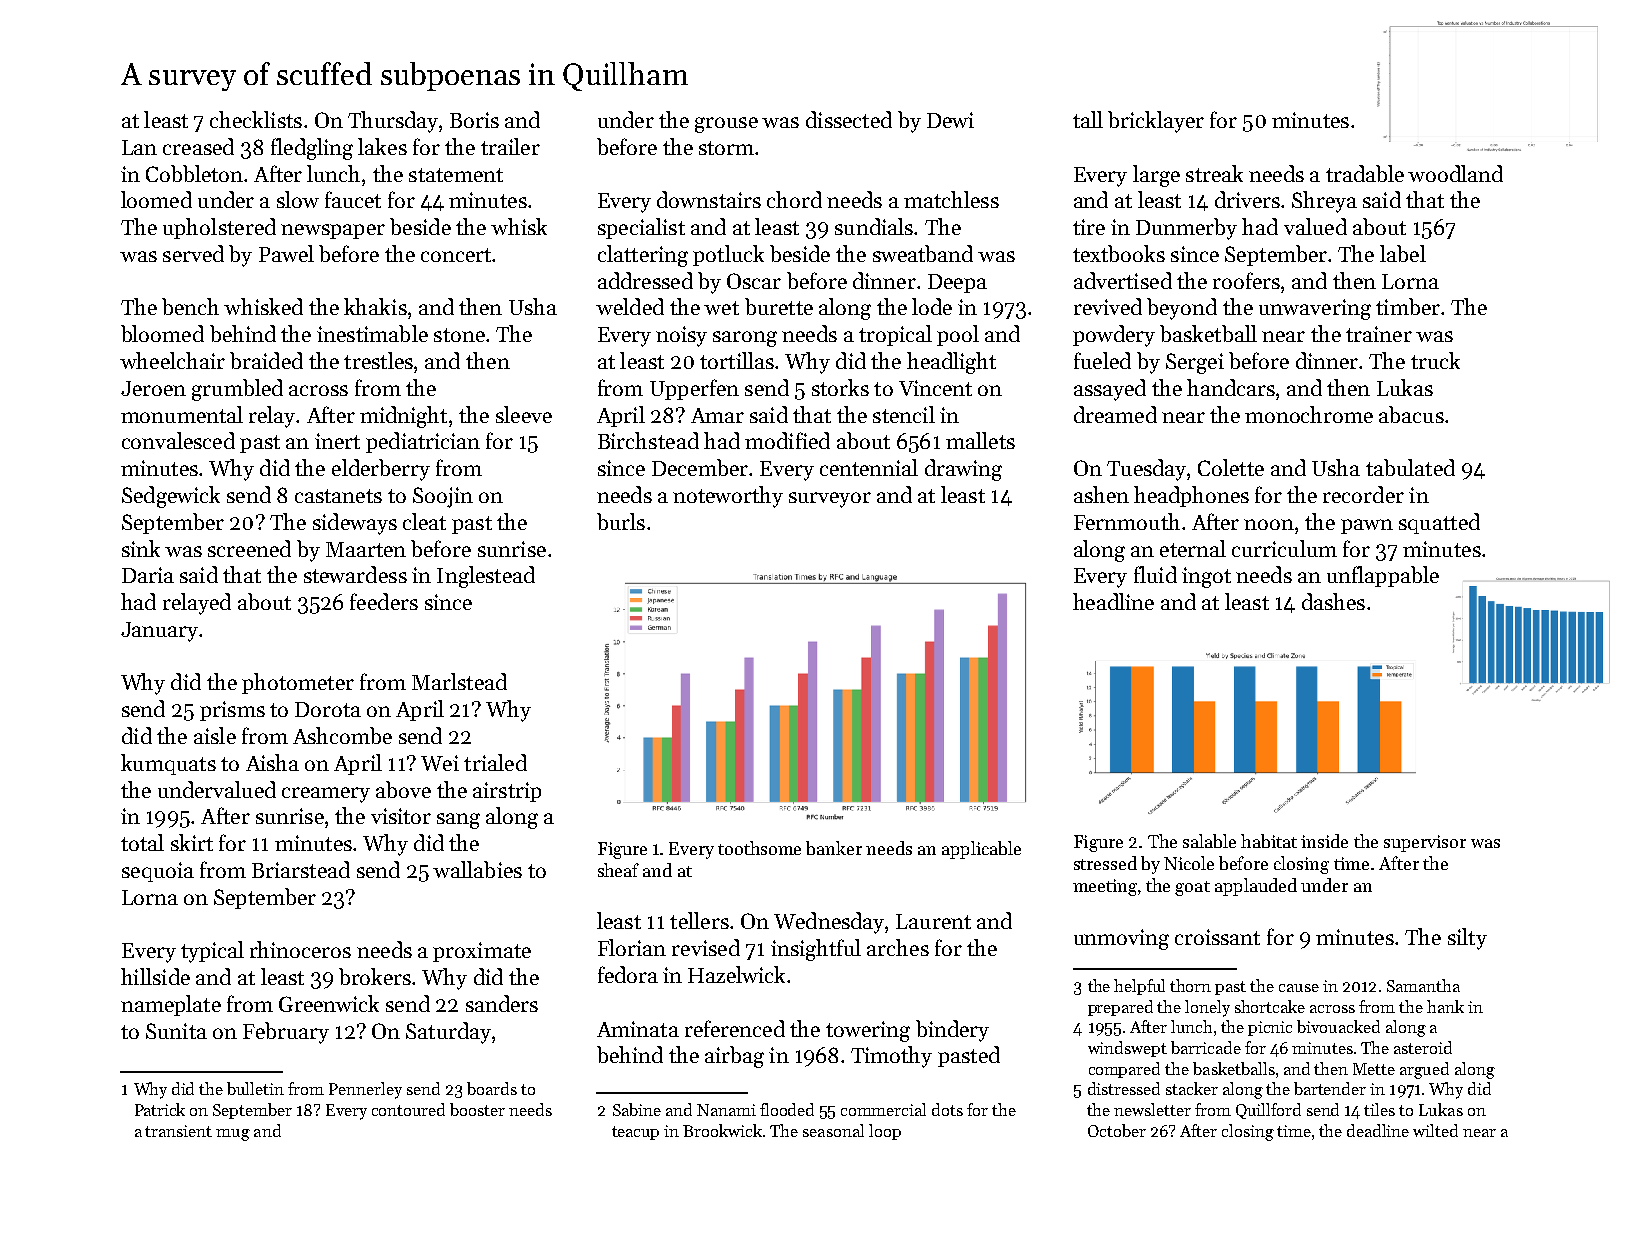 This document has width=1630, height=1259. What do you see at coordinates (721, 308) in the document?
I see `wet` at bounding box center [721, 308].
